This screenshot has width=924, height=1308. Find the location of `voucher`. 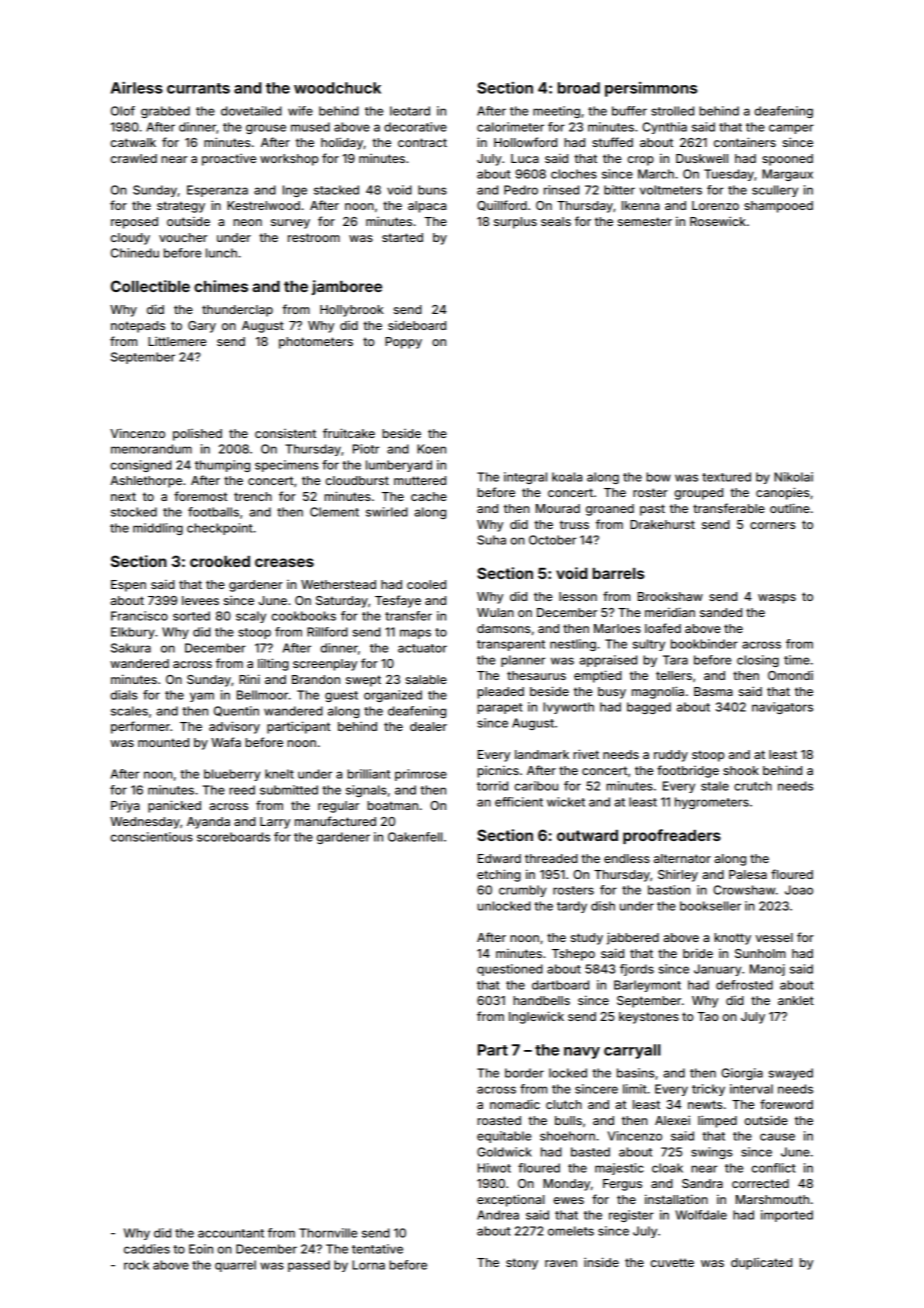

voucher is located at coordinates (183, 237).
